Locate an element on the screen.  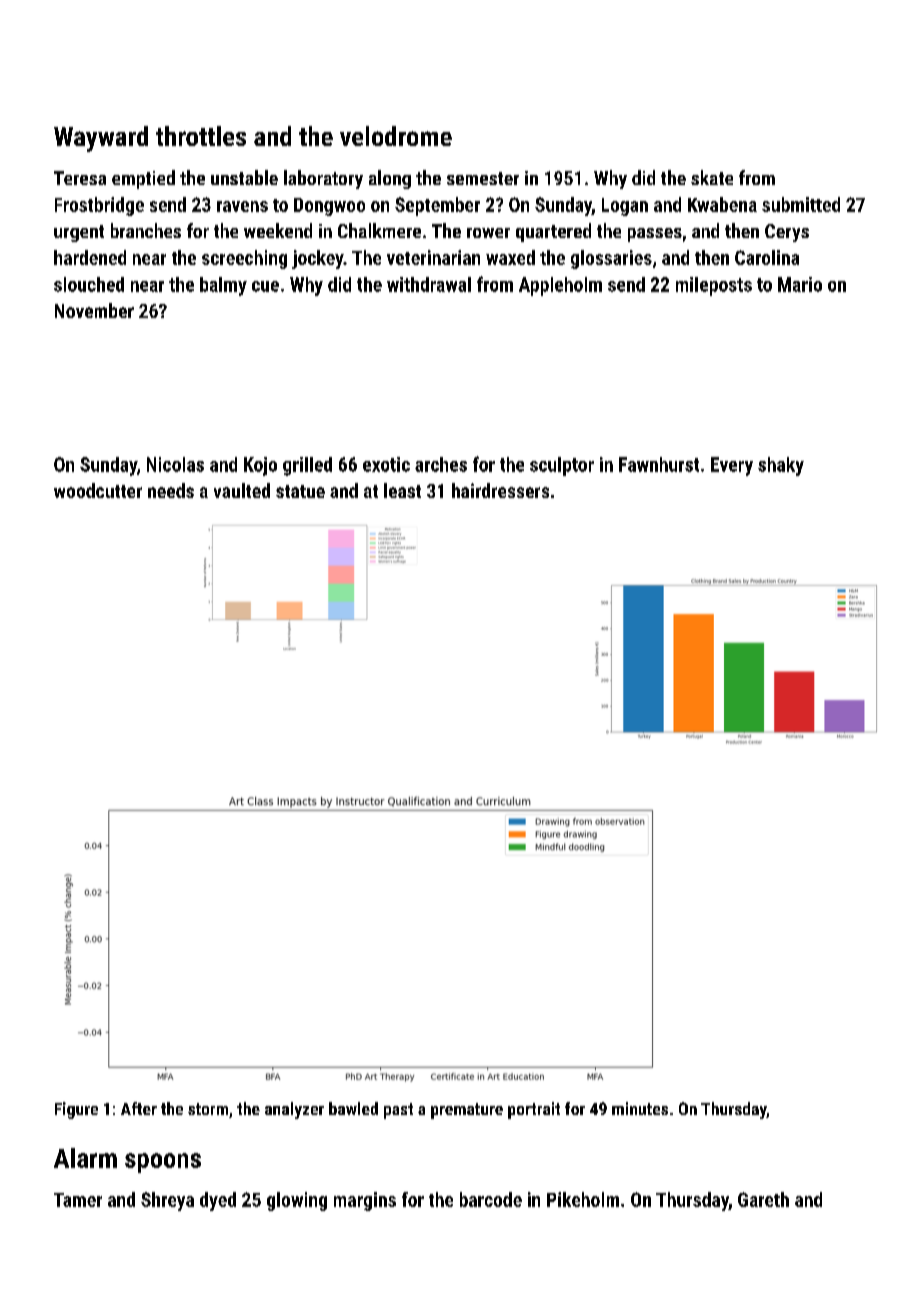
least is located at coordinates (402, 490).
